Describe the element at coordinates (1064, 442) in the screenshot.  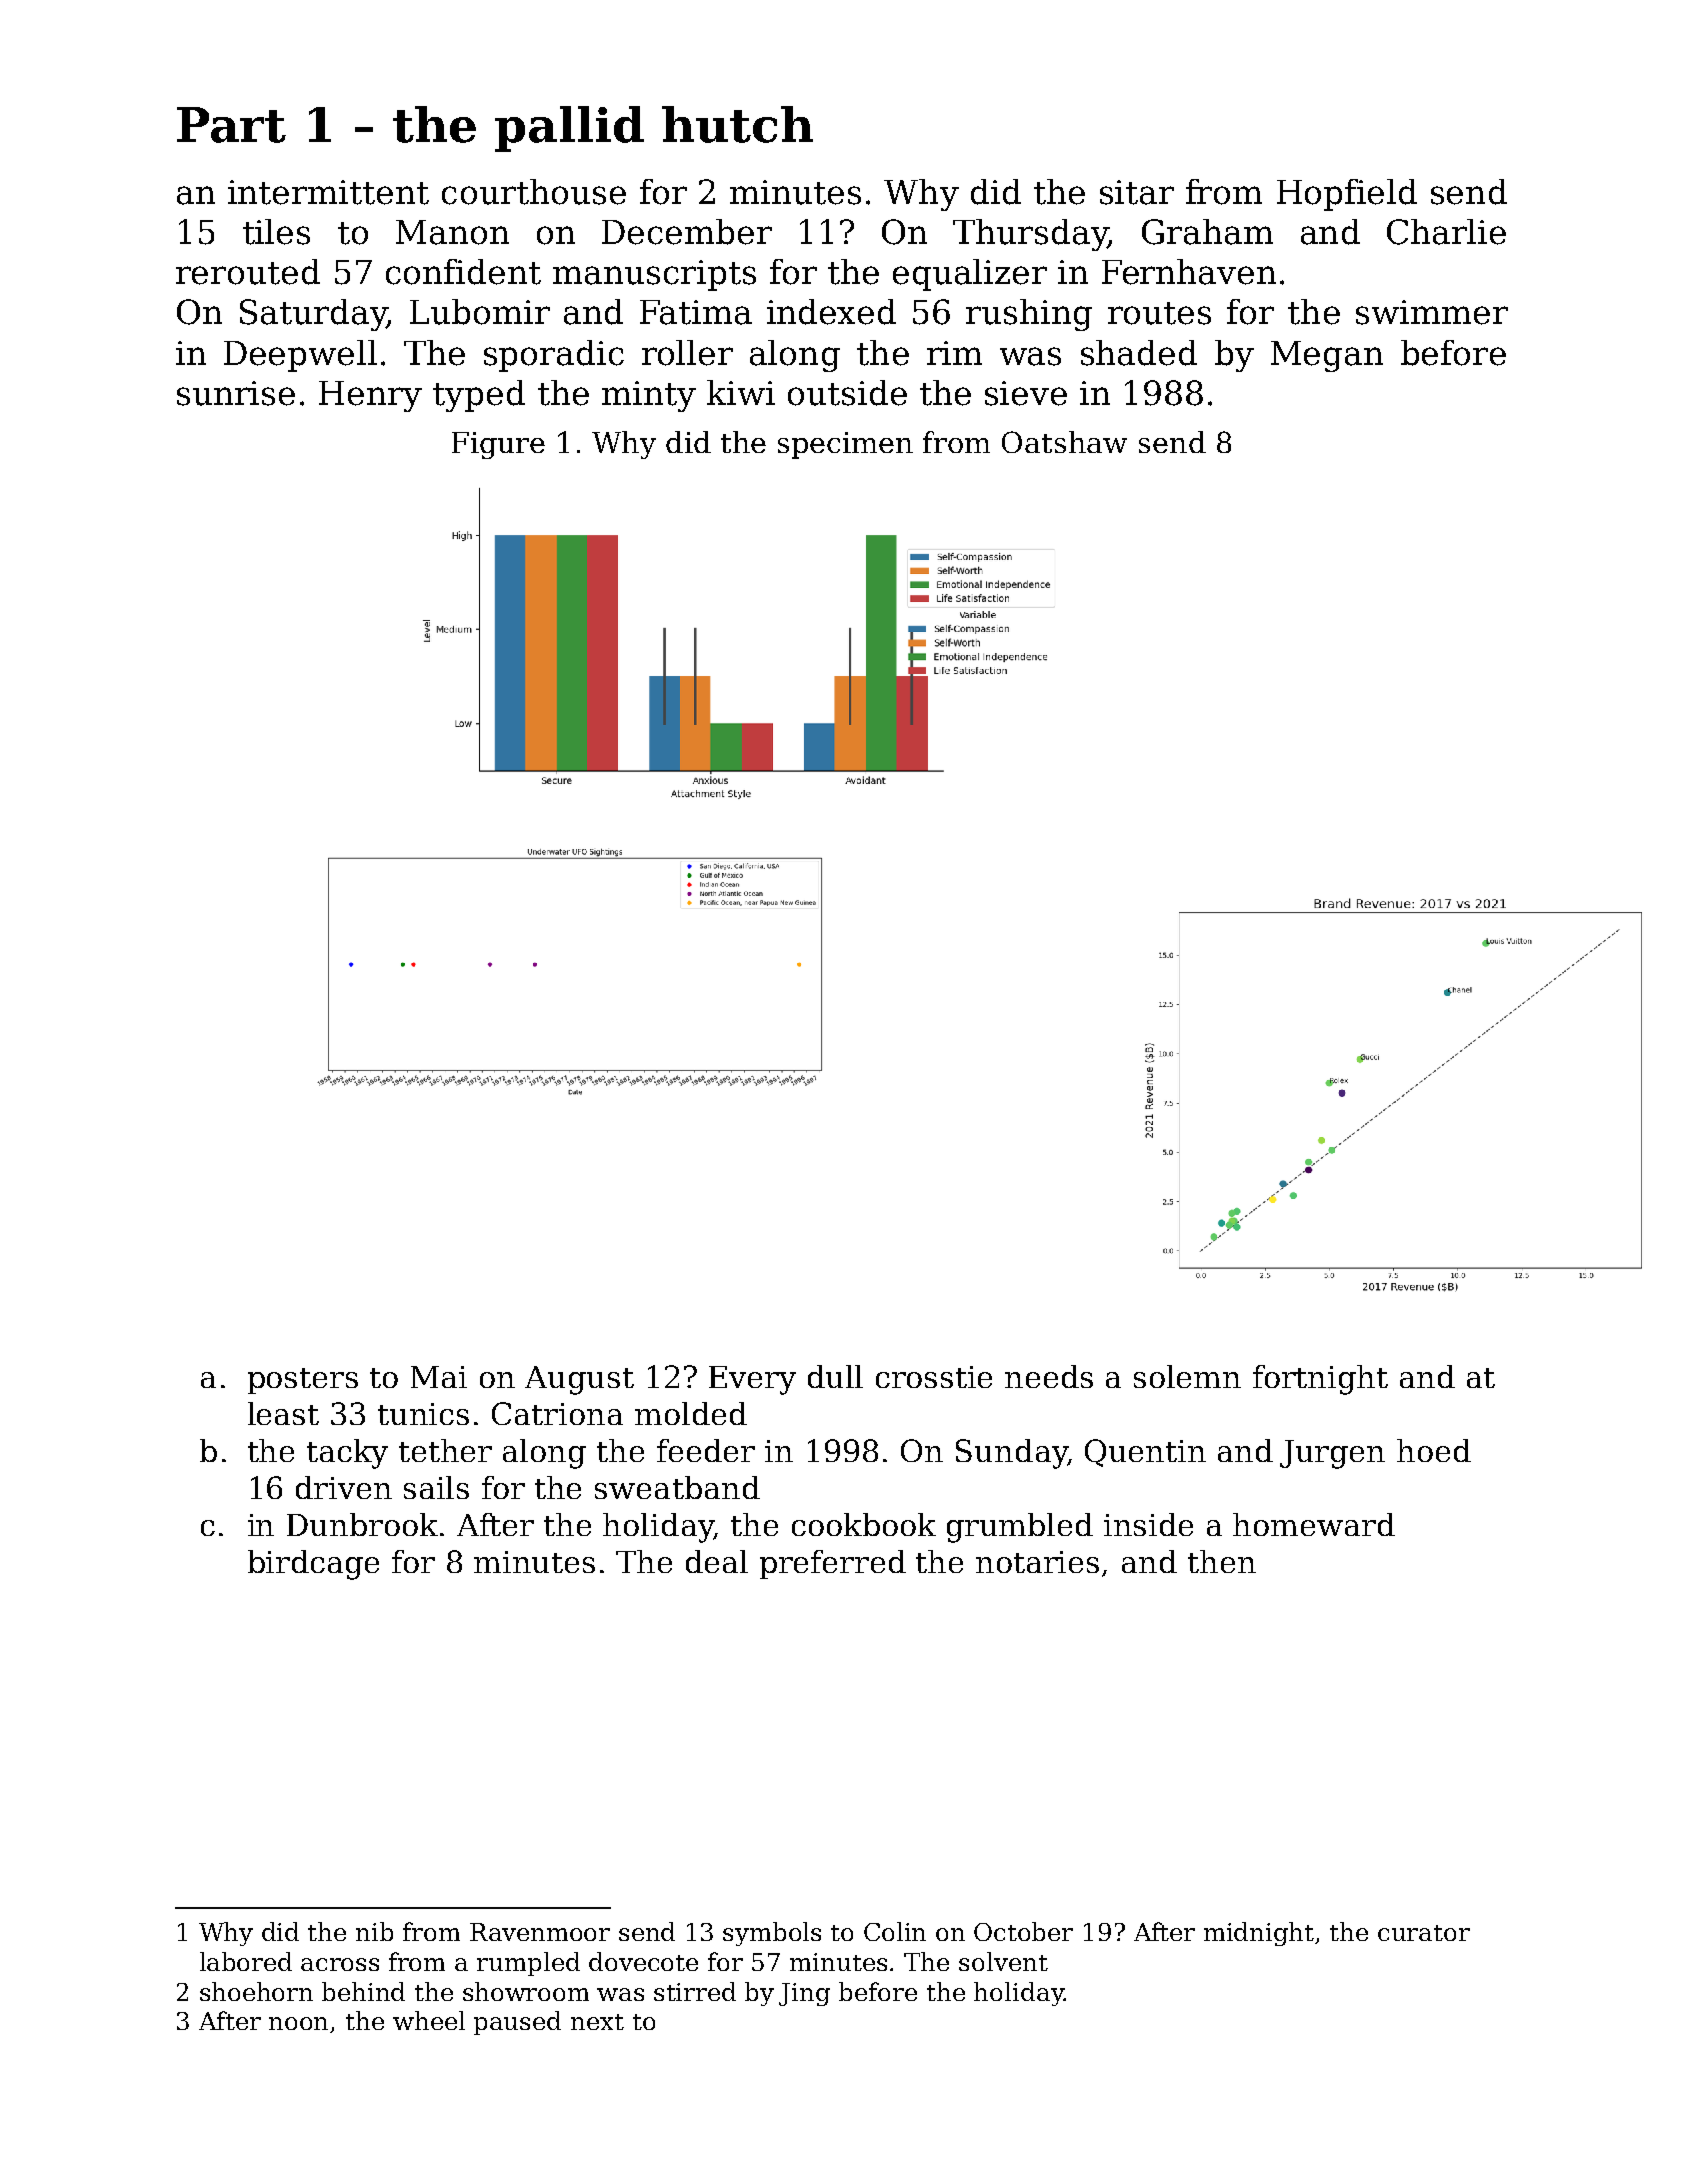
I see `Oatshaw` at that location.
